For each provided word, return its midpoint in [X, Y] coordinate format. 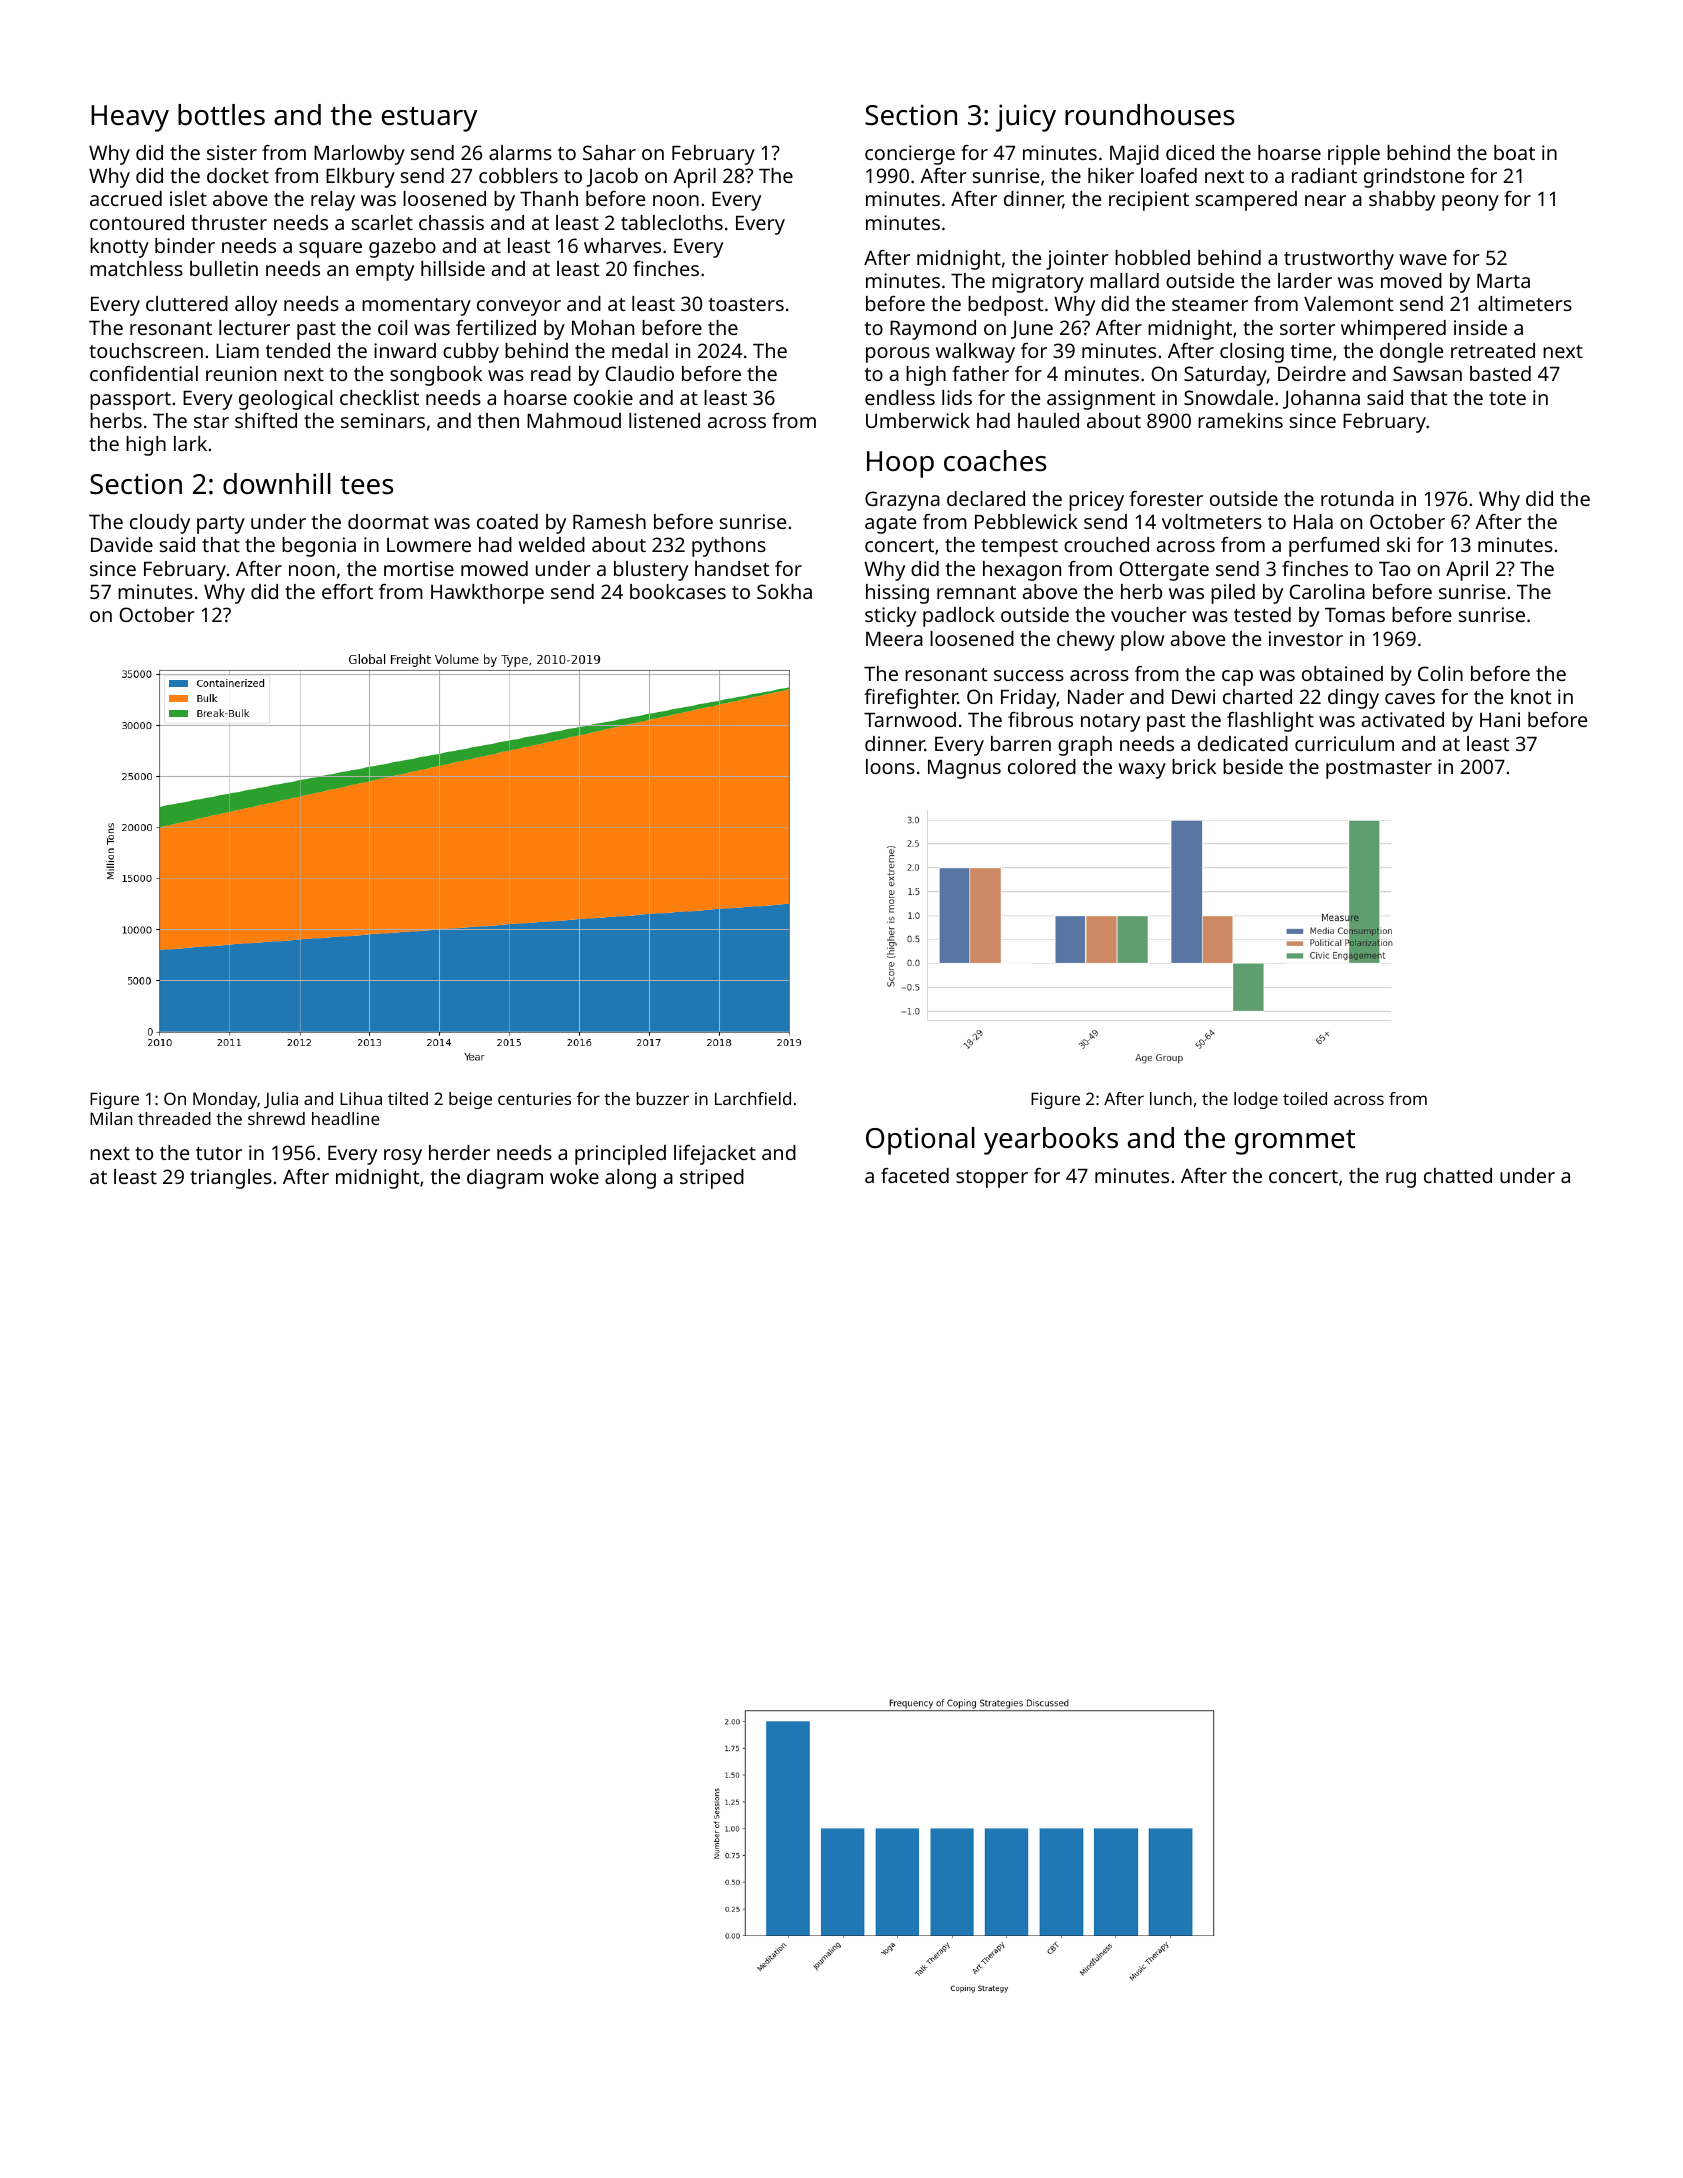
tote [1507, 398]
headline [346, 1118]
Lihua [361, 1098]
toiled [1305, 1098]
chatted [1458, 1175]
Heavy [130, 118]
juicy [1025, 118]
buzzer [662, 1098]
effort [347, 591]
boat [1514, 152]
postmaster [1379, 770]
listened [664, 420]
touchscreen [146, 350]
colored [1042, 766]
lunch [1171, 1098]
